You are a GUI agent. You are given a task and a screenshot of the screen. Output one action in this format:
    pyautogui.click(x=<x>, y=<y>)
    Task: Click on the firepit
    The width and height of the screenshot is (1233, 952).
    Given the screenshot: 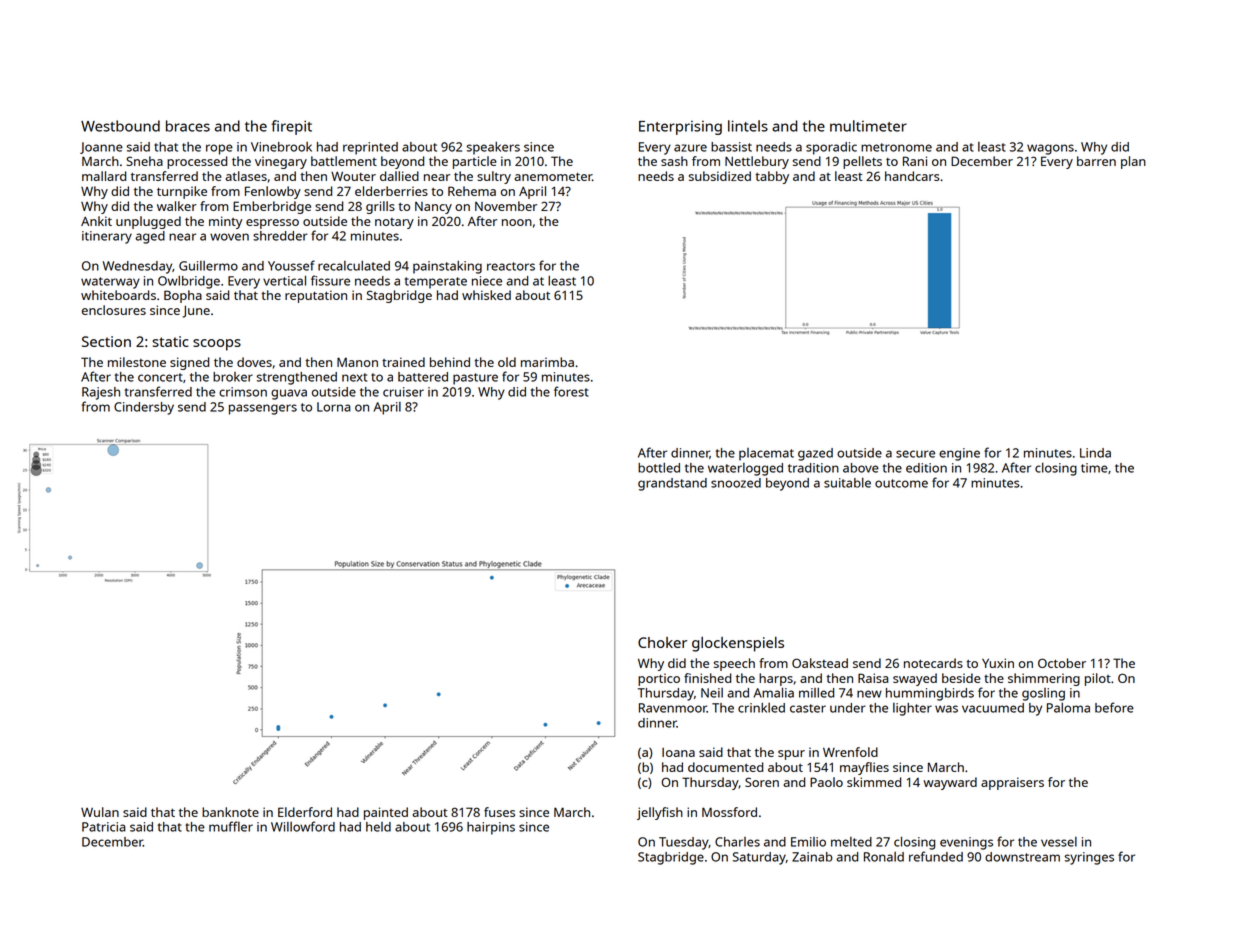 What is the action you would take?
    pyautogui.click(x=291, y=127)
